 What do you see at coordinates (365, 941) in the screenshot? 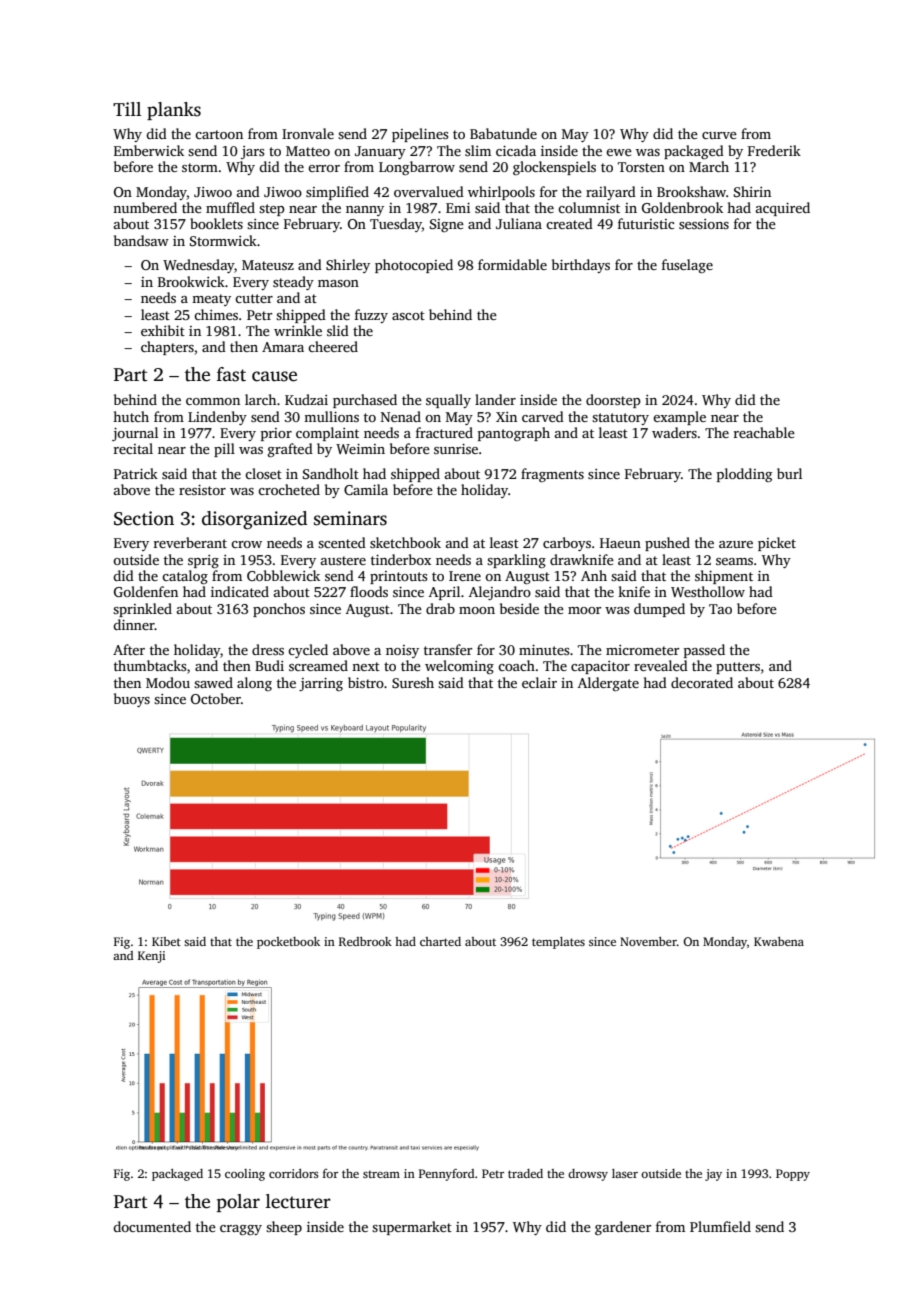
I see `Redbrook` at bounding box center [365, 941].
